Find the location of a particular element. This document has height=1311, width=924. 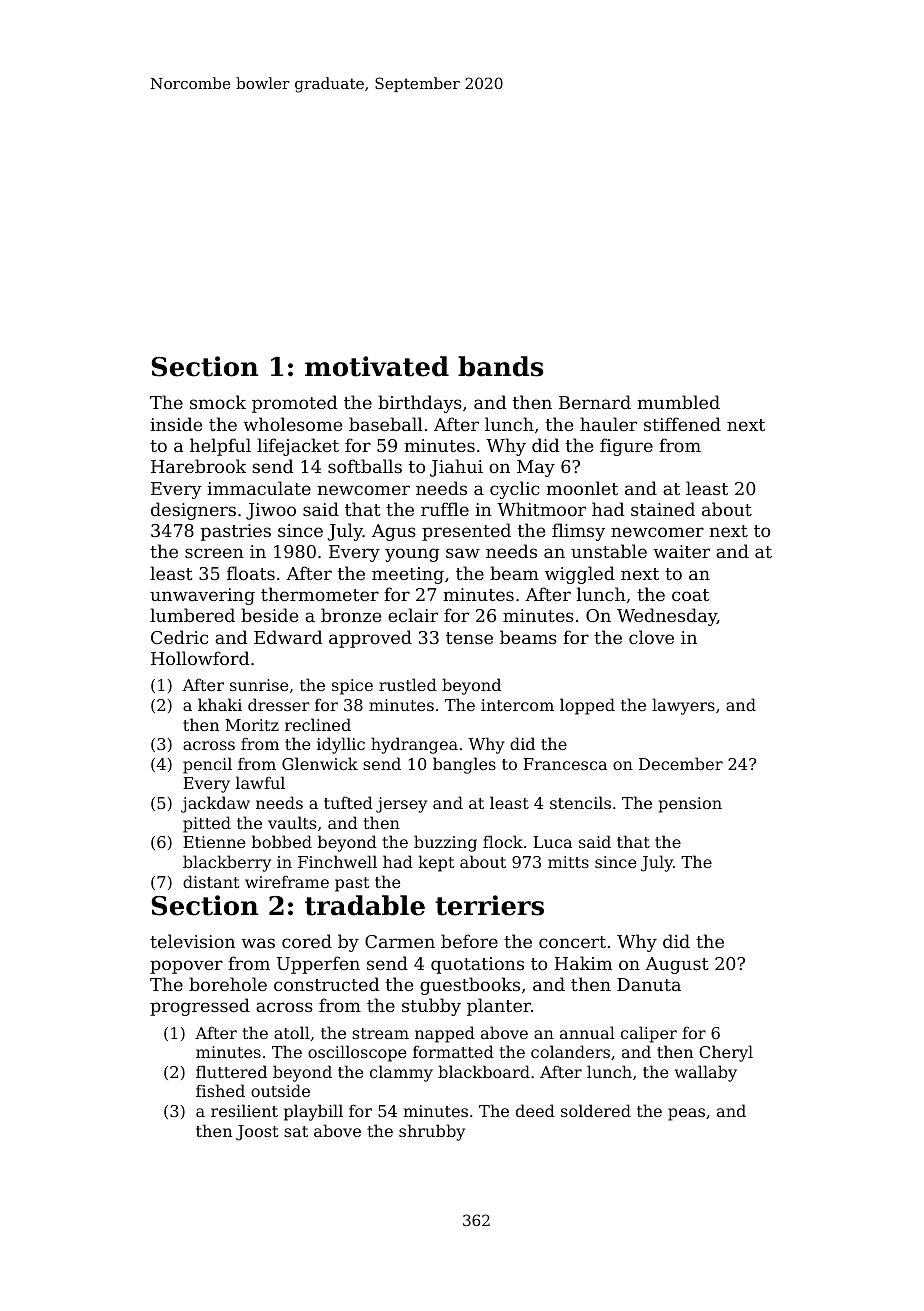

beside is located at coordinates (269, 615).
